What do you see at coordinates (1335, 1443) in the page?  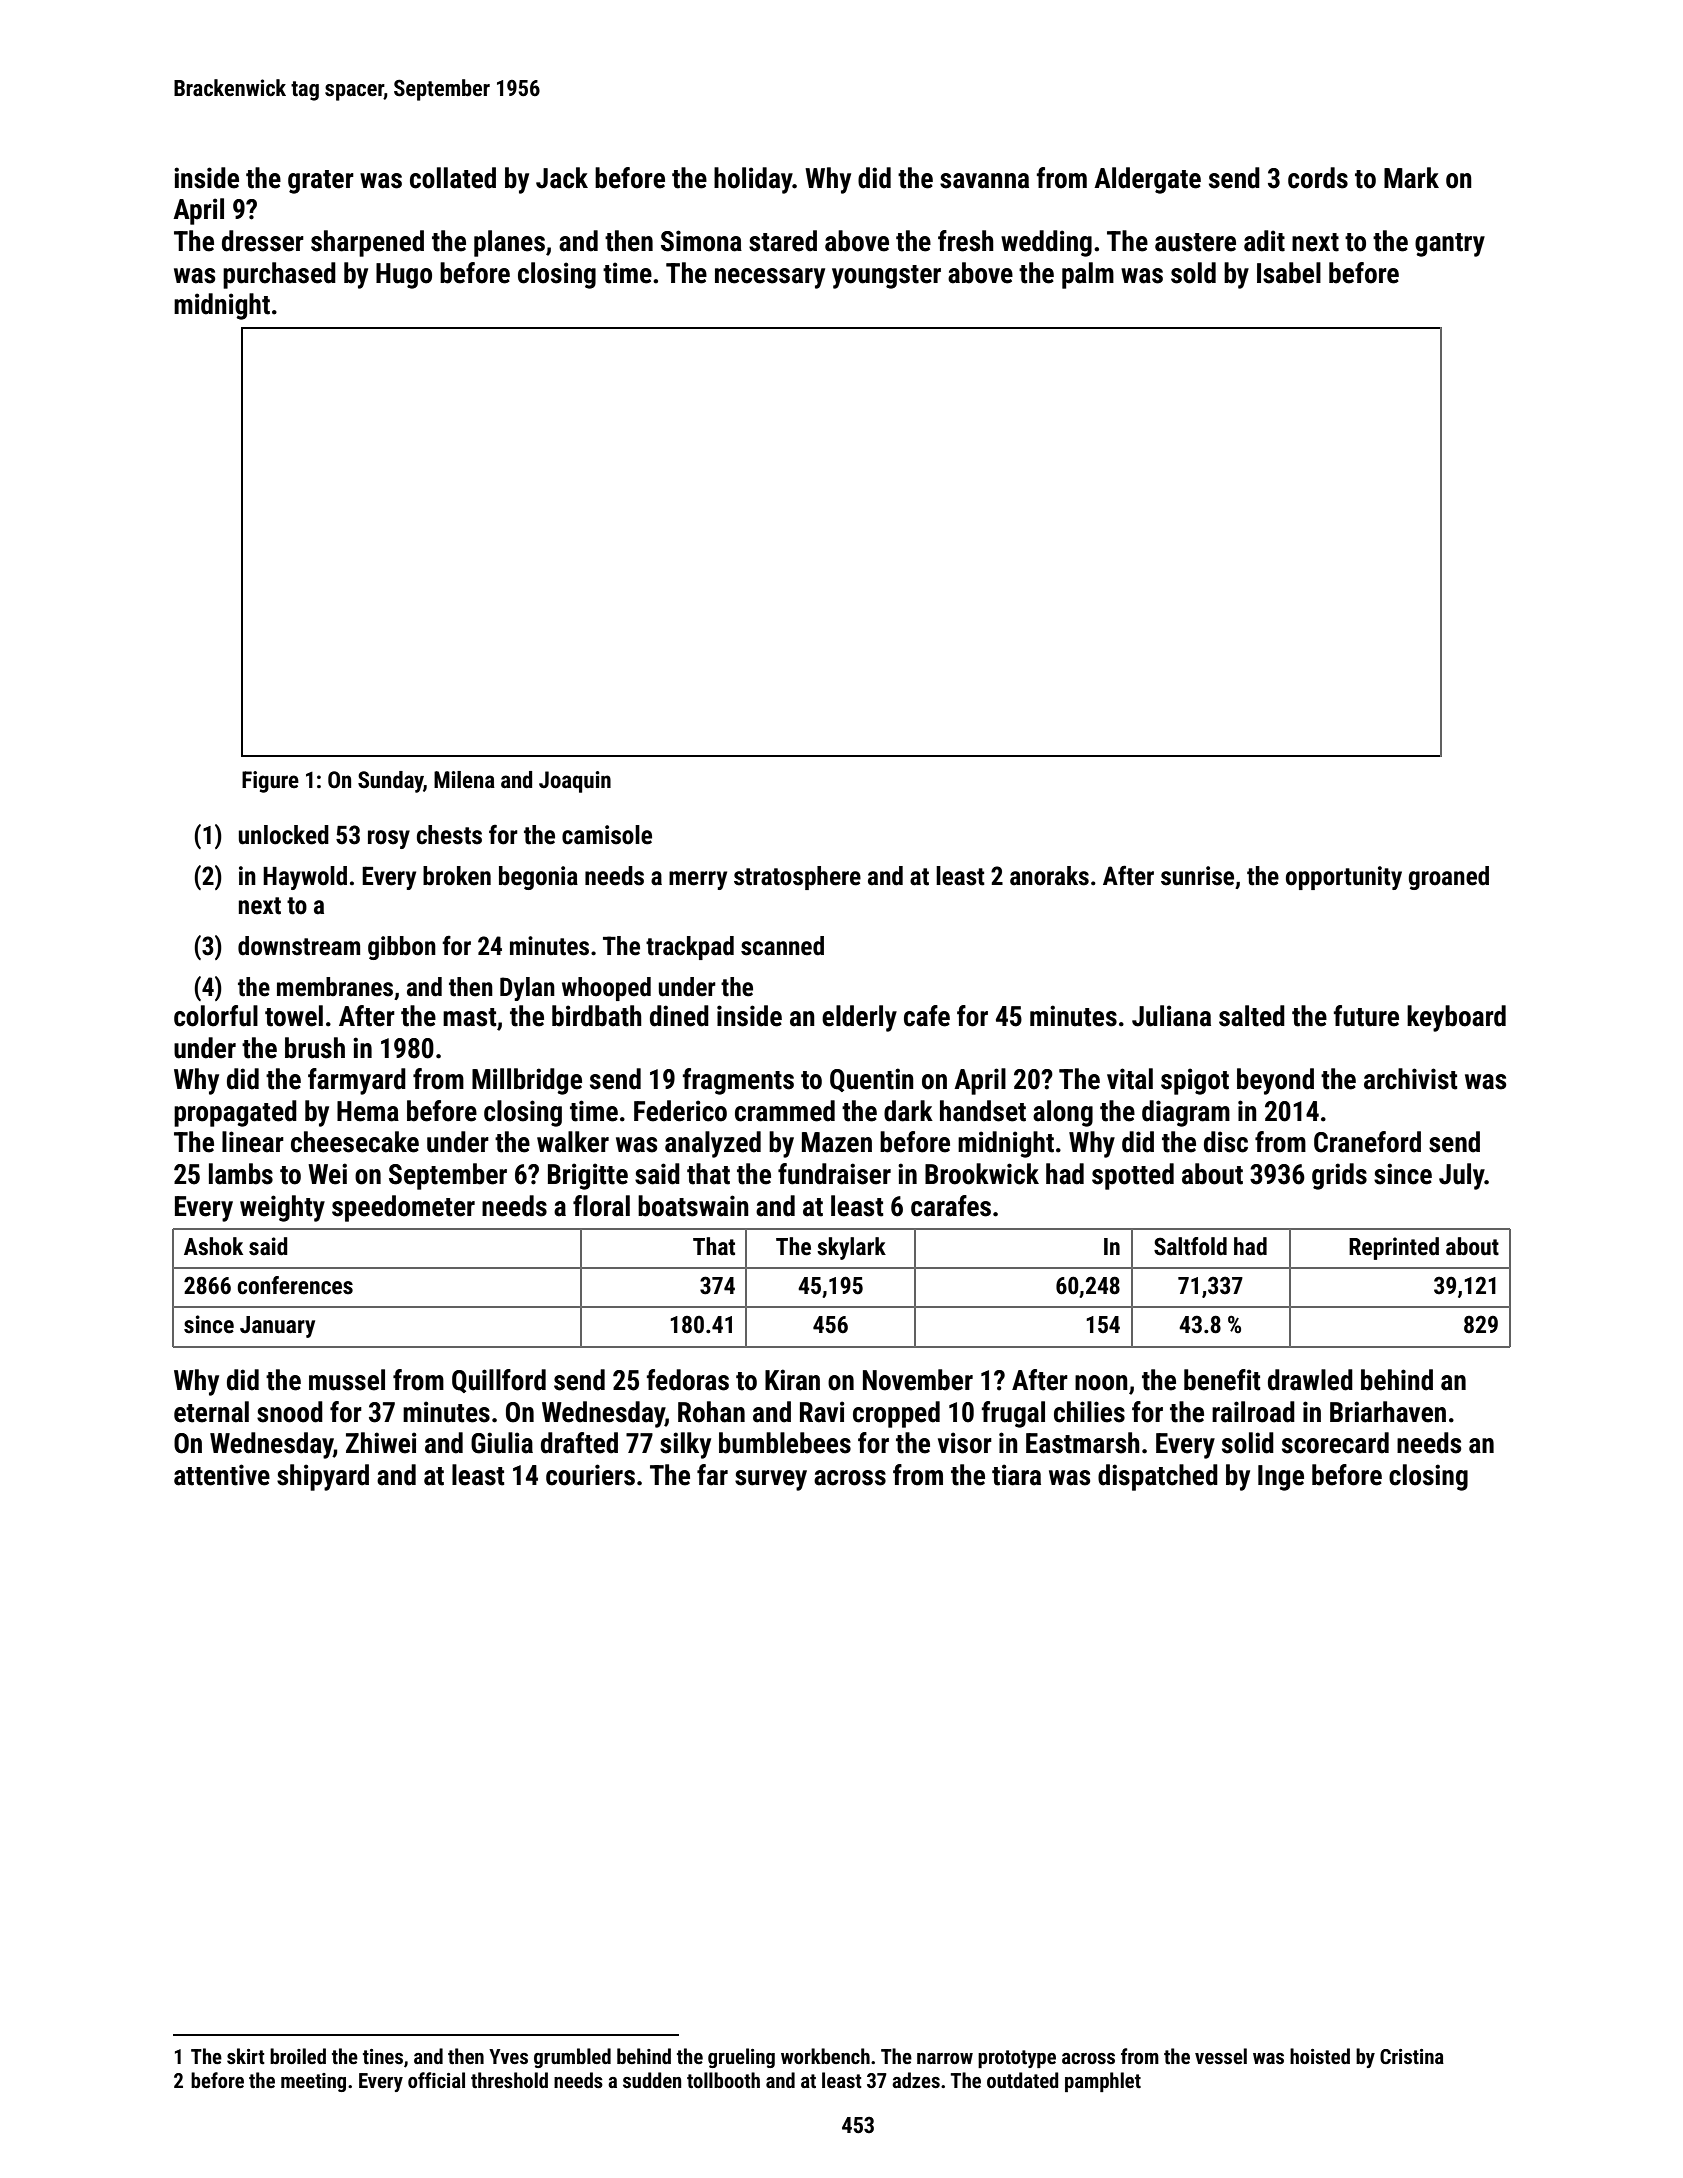 I see `scorecard` at bounding box center [1335, 1443].
